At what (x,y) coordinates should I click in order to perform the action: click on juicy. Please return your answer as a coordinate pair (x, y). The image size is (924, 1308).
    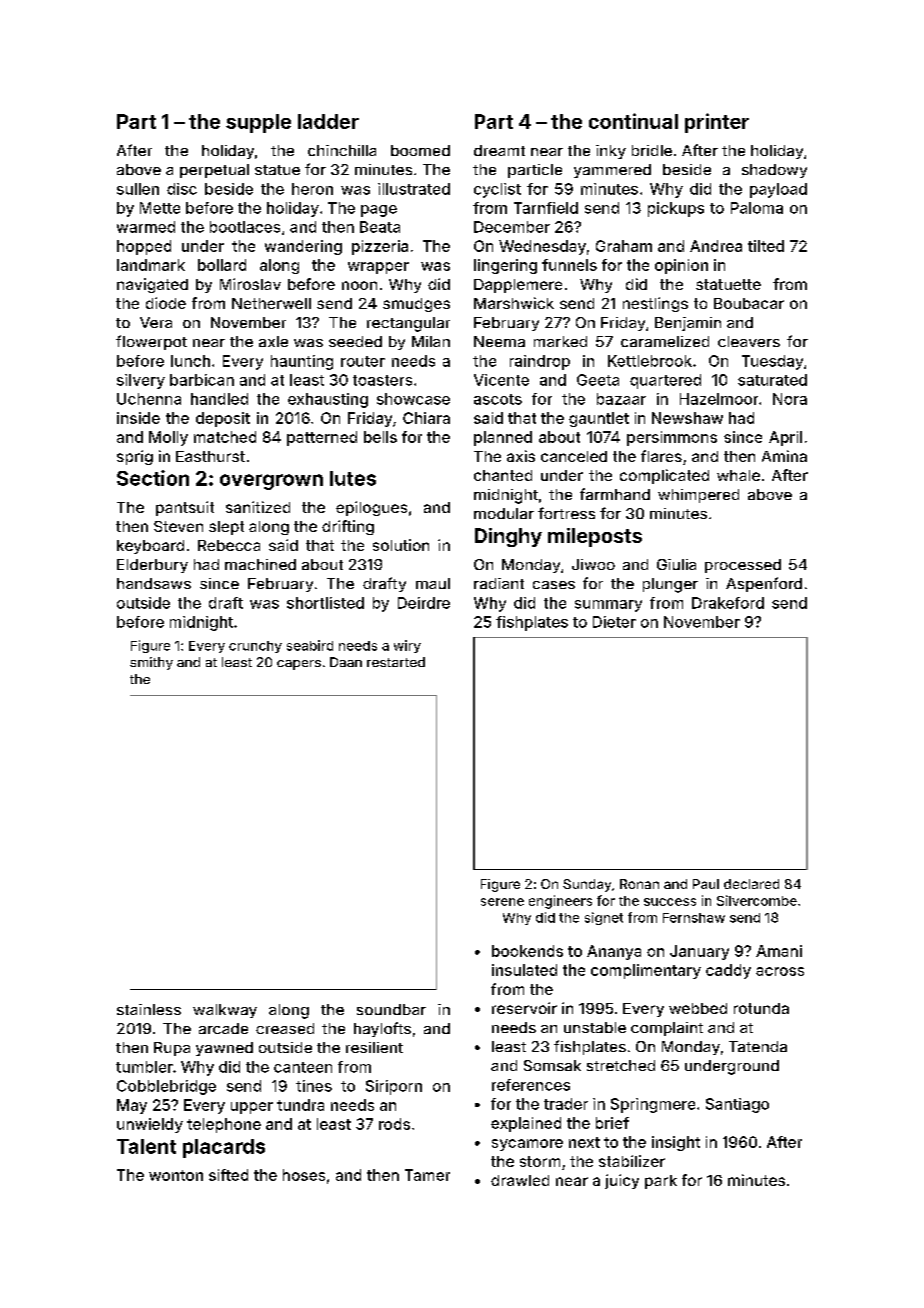
    Looking at the image, I should click on (622, 1181).
